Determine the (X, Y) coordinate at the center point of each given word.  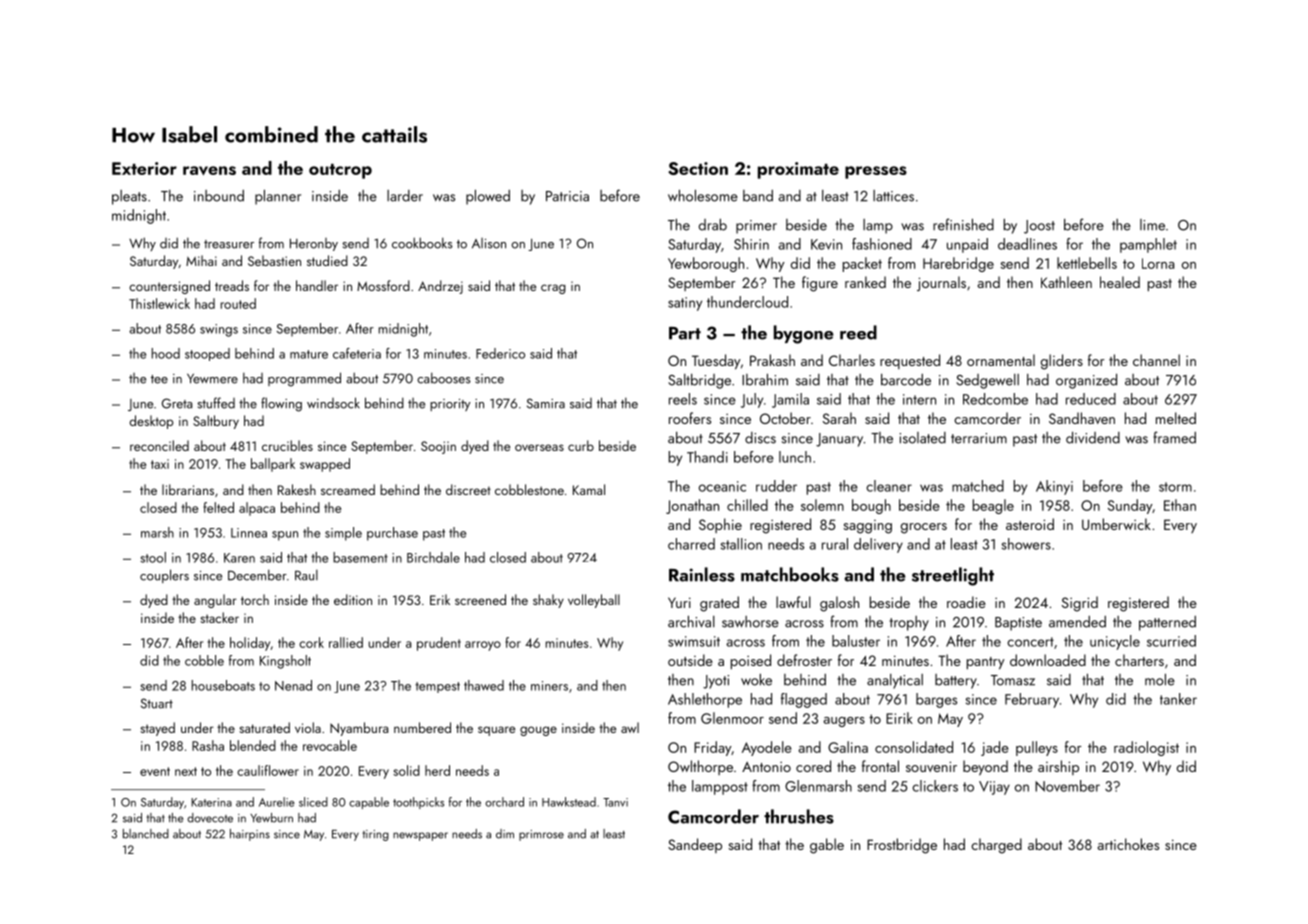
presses (876, 172)
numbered (422, 727)
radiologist (1146, 748)
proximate (798, 170)
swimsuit (694, 641)
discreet (468, 489)
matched (978, 486)
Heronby (314, 244)
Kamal (589, 489)
